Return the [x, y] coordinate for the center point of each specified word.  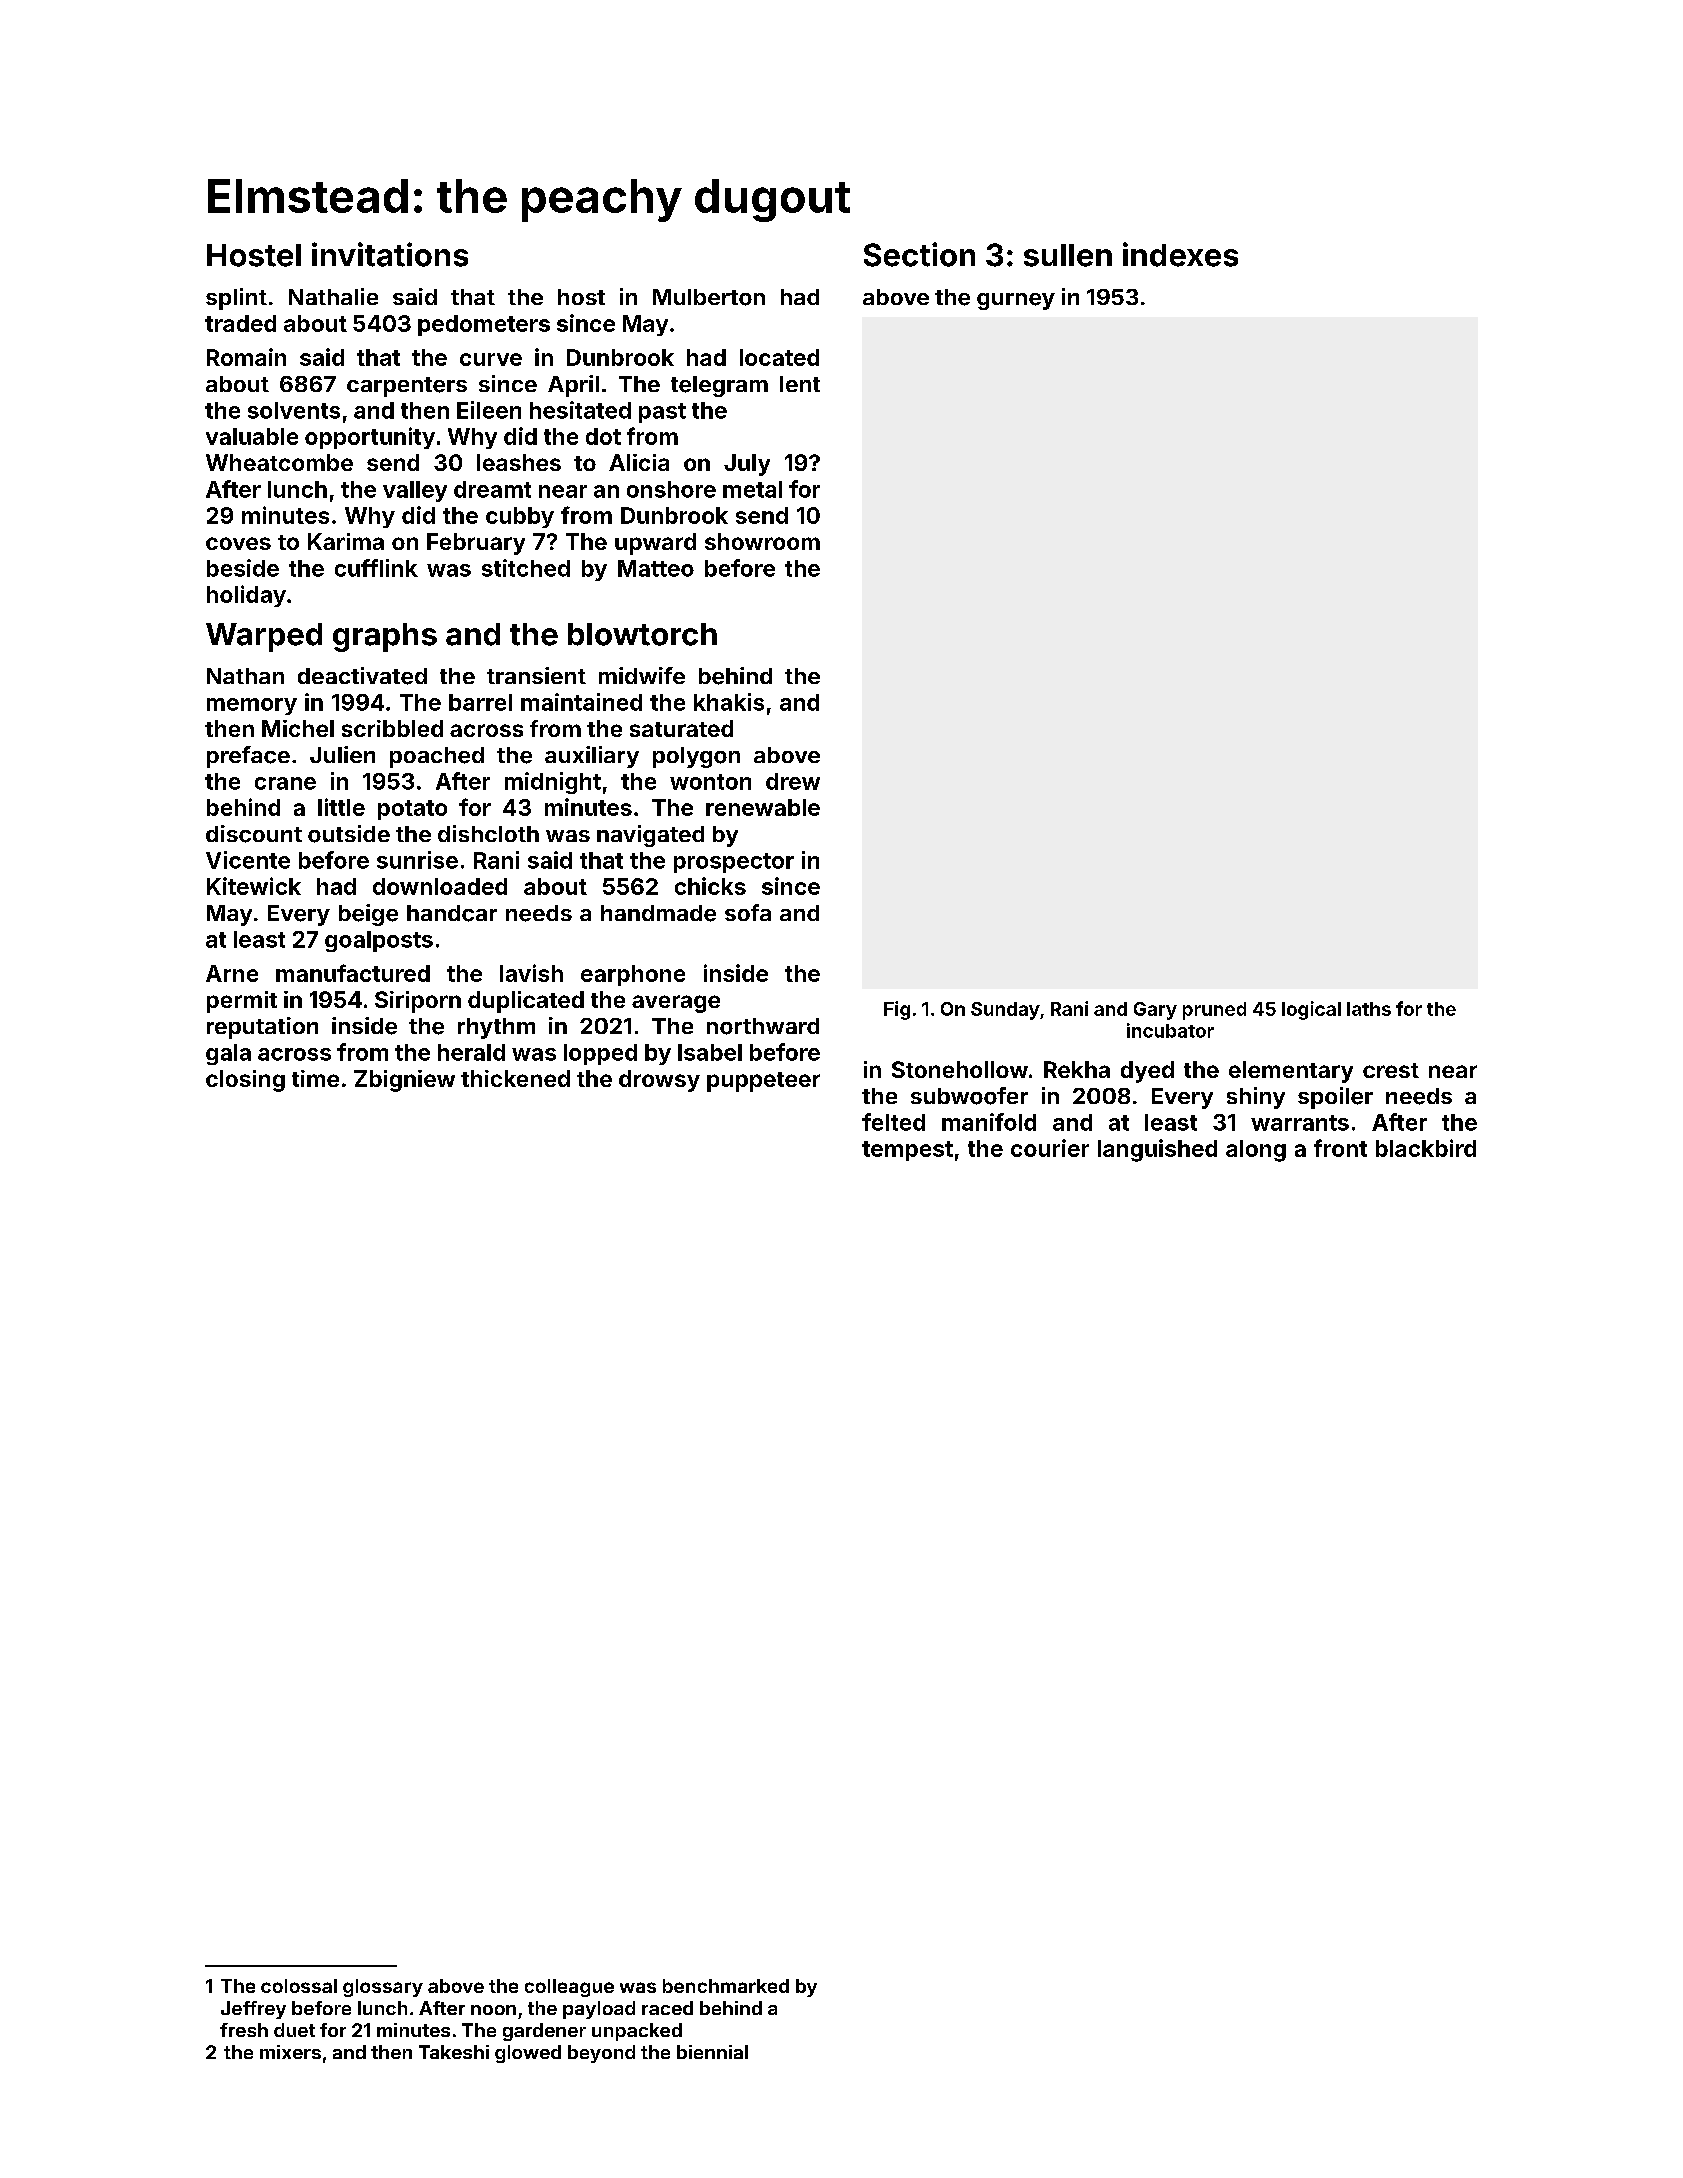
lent [800, 384]
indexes [1180, 254]
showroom [762, 541]
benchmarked [726, 1986]
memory [252, 706]
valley [415, 491]
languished [1157, 1150]
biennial [712, 2052]
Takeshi [454, 2052]
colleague [569, 1988]
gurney [1016, 301]
